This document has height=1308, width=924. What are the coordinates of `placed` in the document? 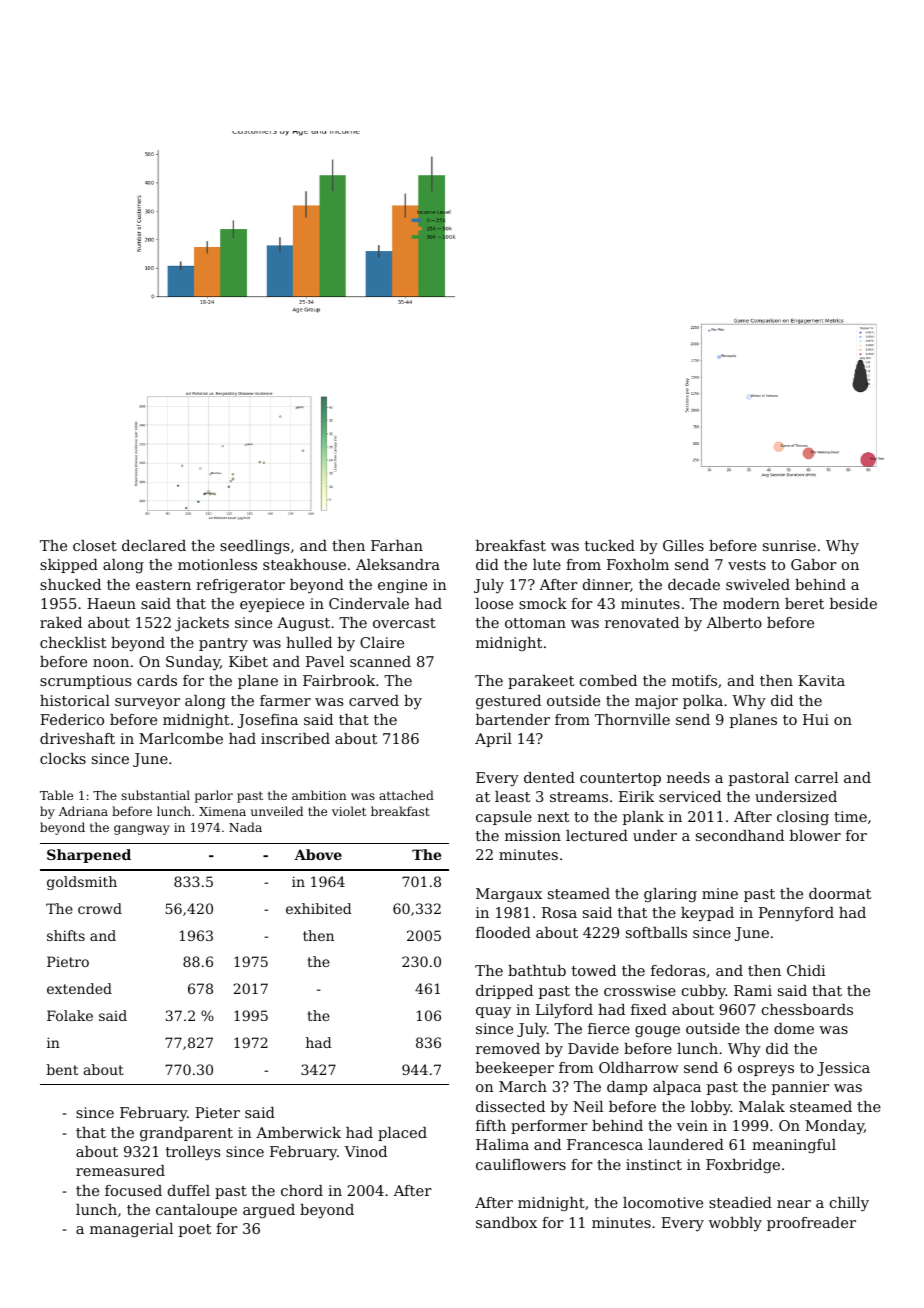 It's located at (402, 1134).
